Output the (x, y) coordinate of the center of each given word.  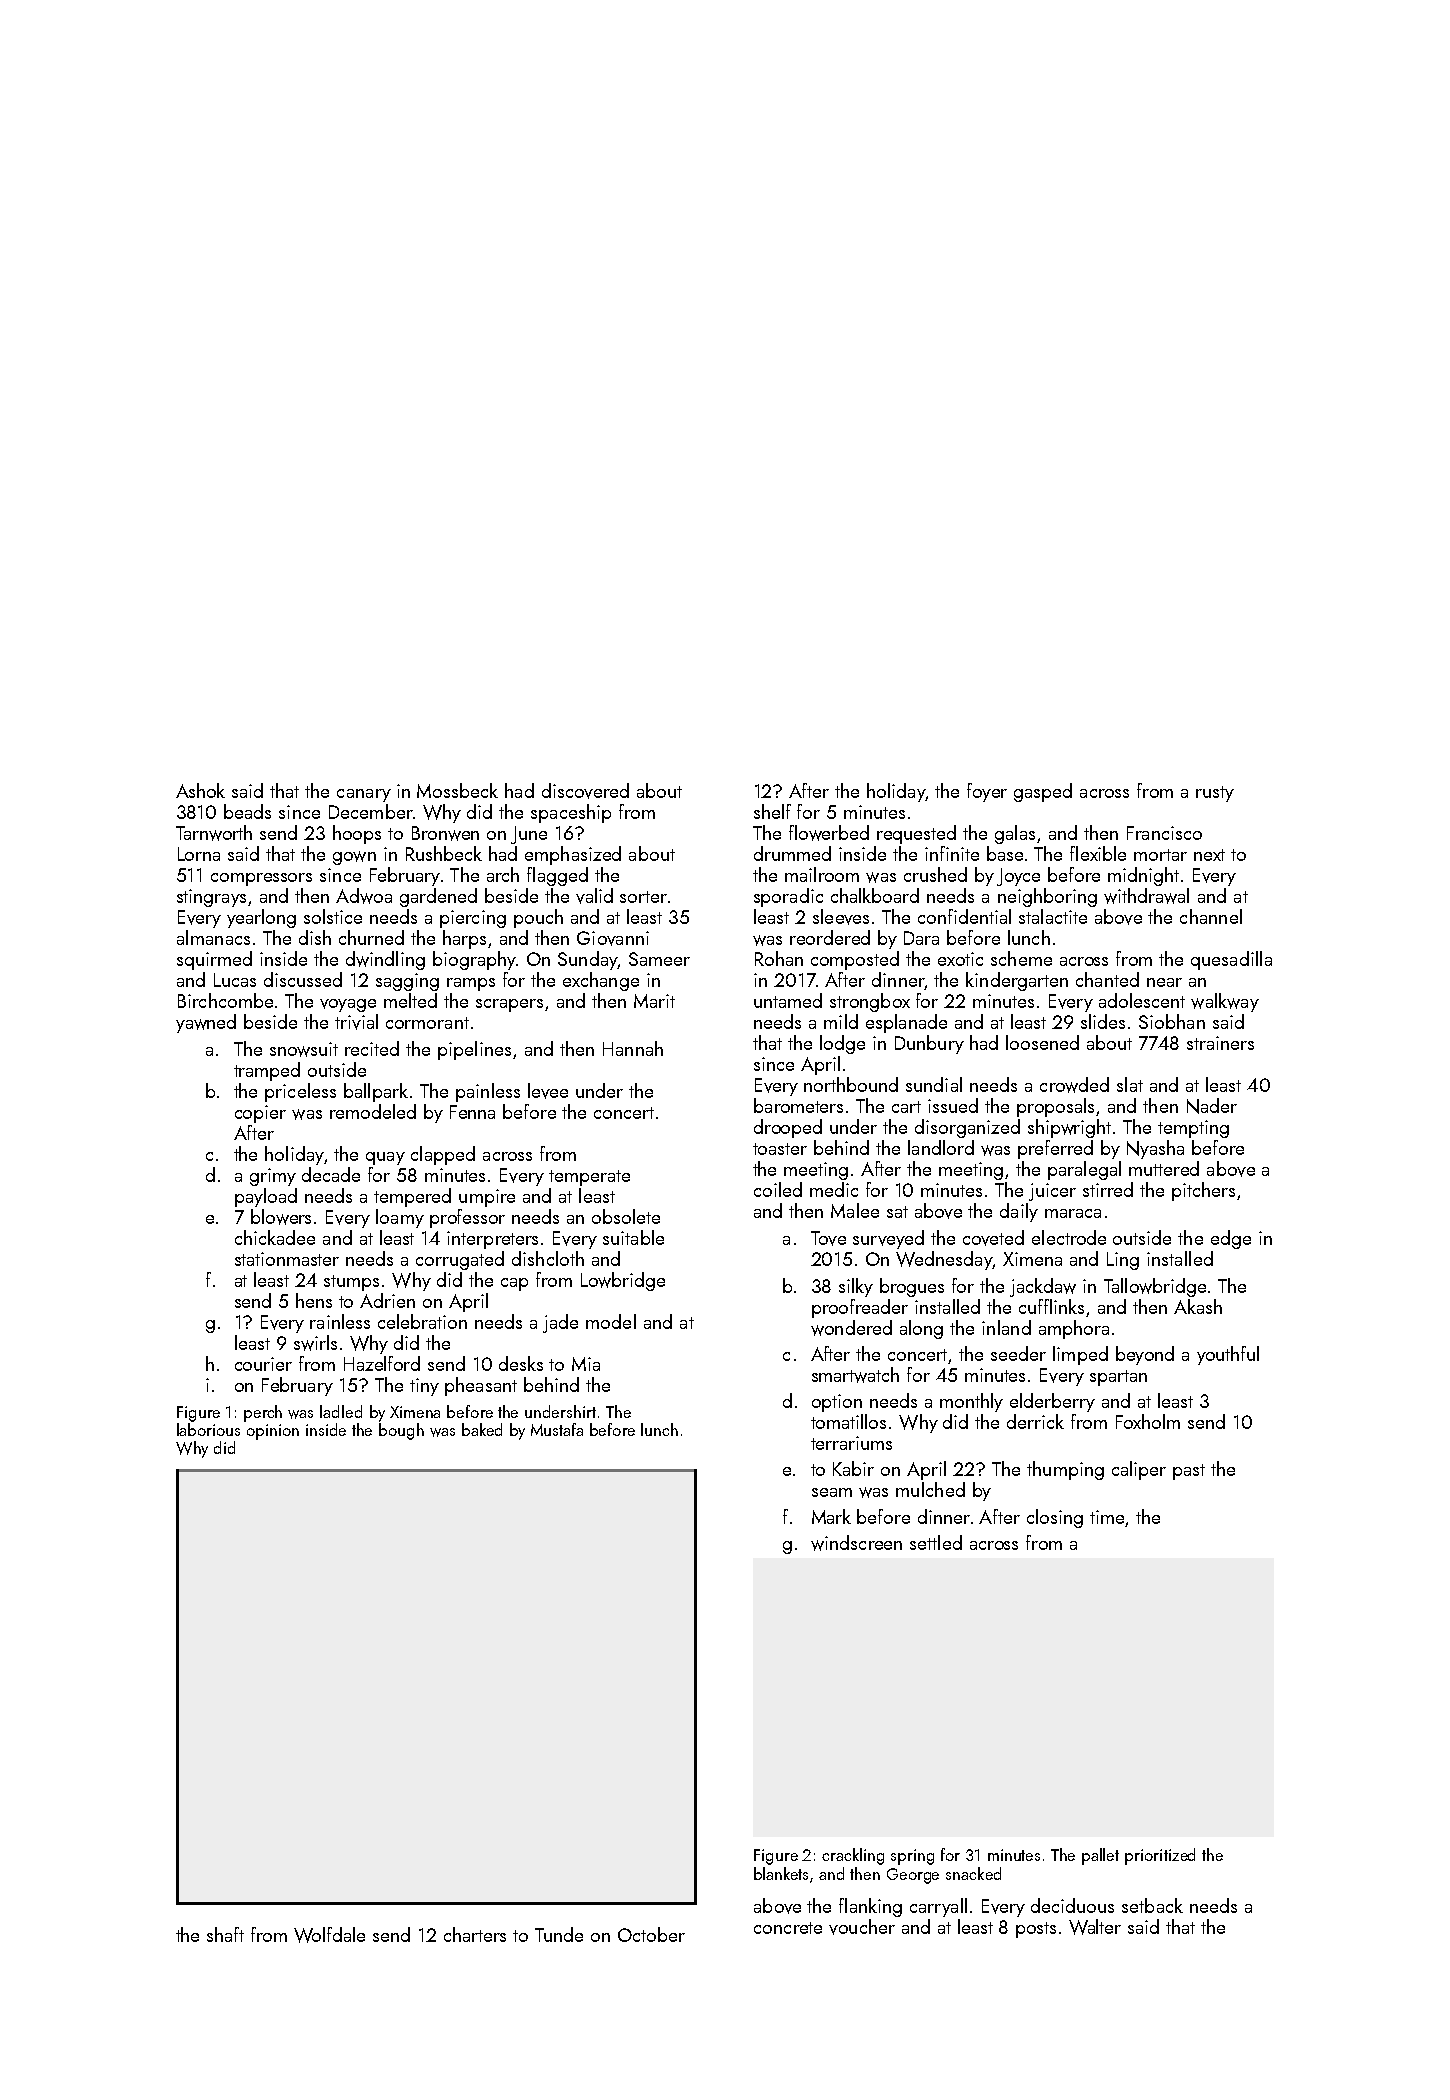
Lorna (199, 854)
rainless (340, 1321)
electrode (1069, 1237)
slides (1103, 1021)
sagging (407, 982)
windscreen (856, 1543)
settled (936, 1542)
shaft (225, 1934)
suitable (633, 1237)
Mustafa (557, 1429)
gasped (1043, 792)
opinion (273, 1432)
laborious (208, 1429)
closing (1055, 1518)
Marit (654, 1001)
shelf (772, 811)
